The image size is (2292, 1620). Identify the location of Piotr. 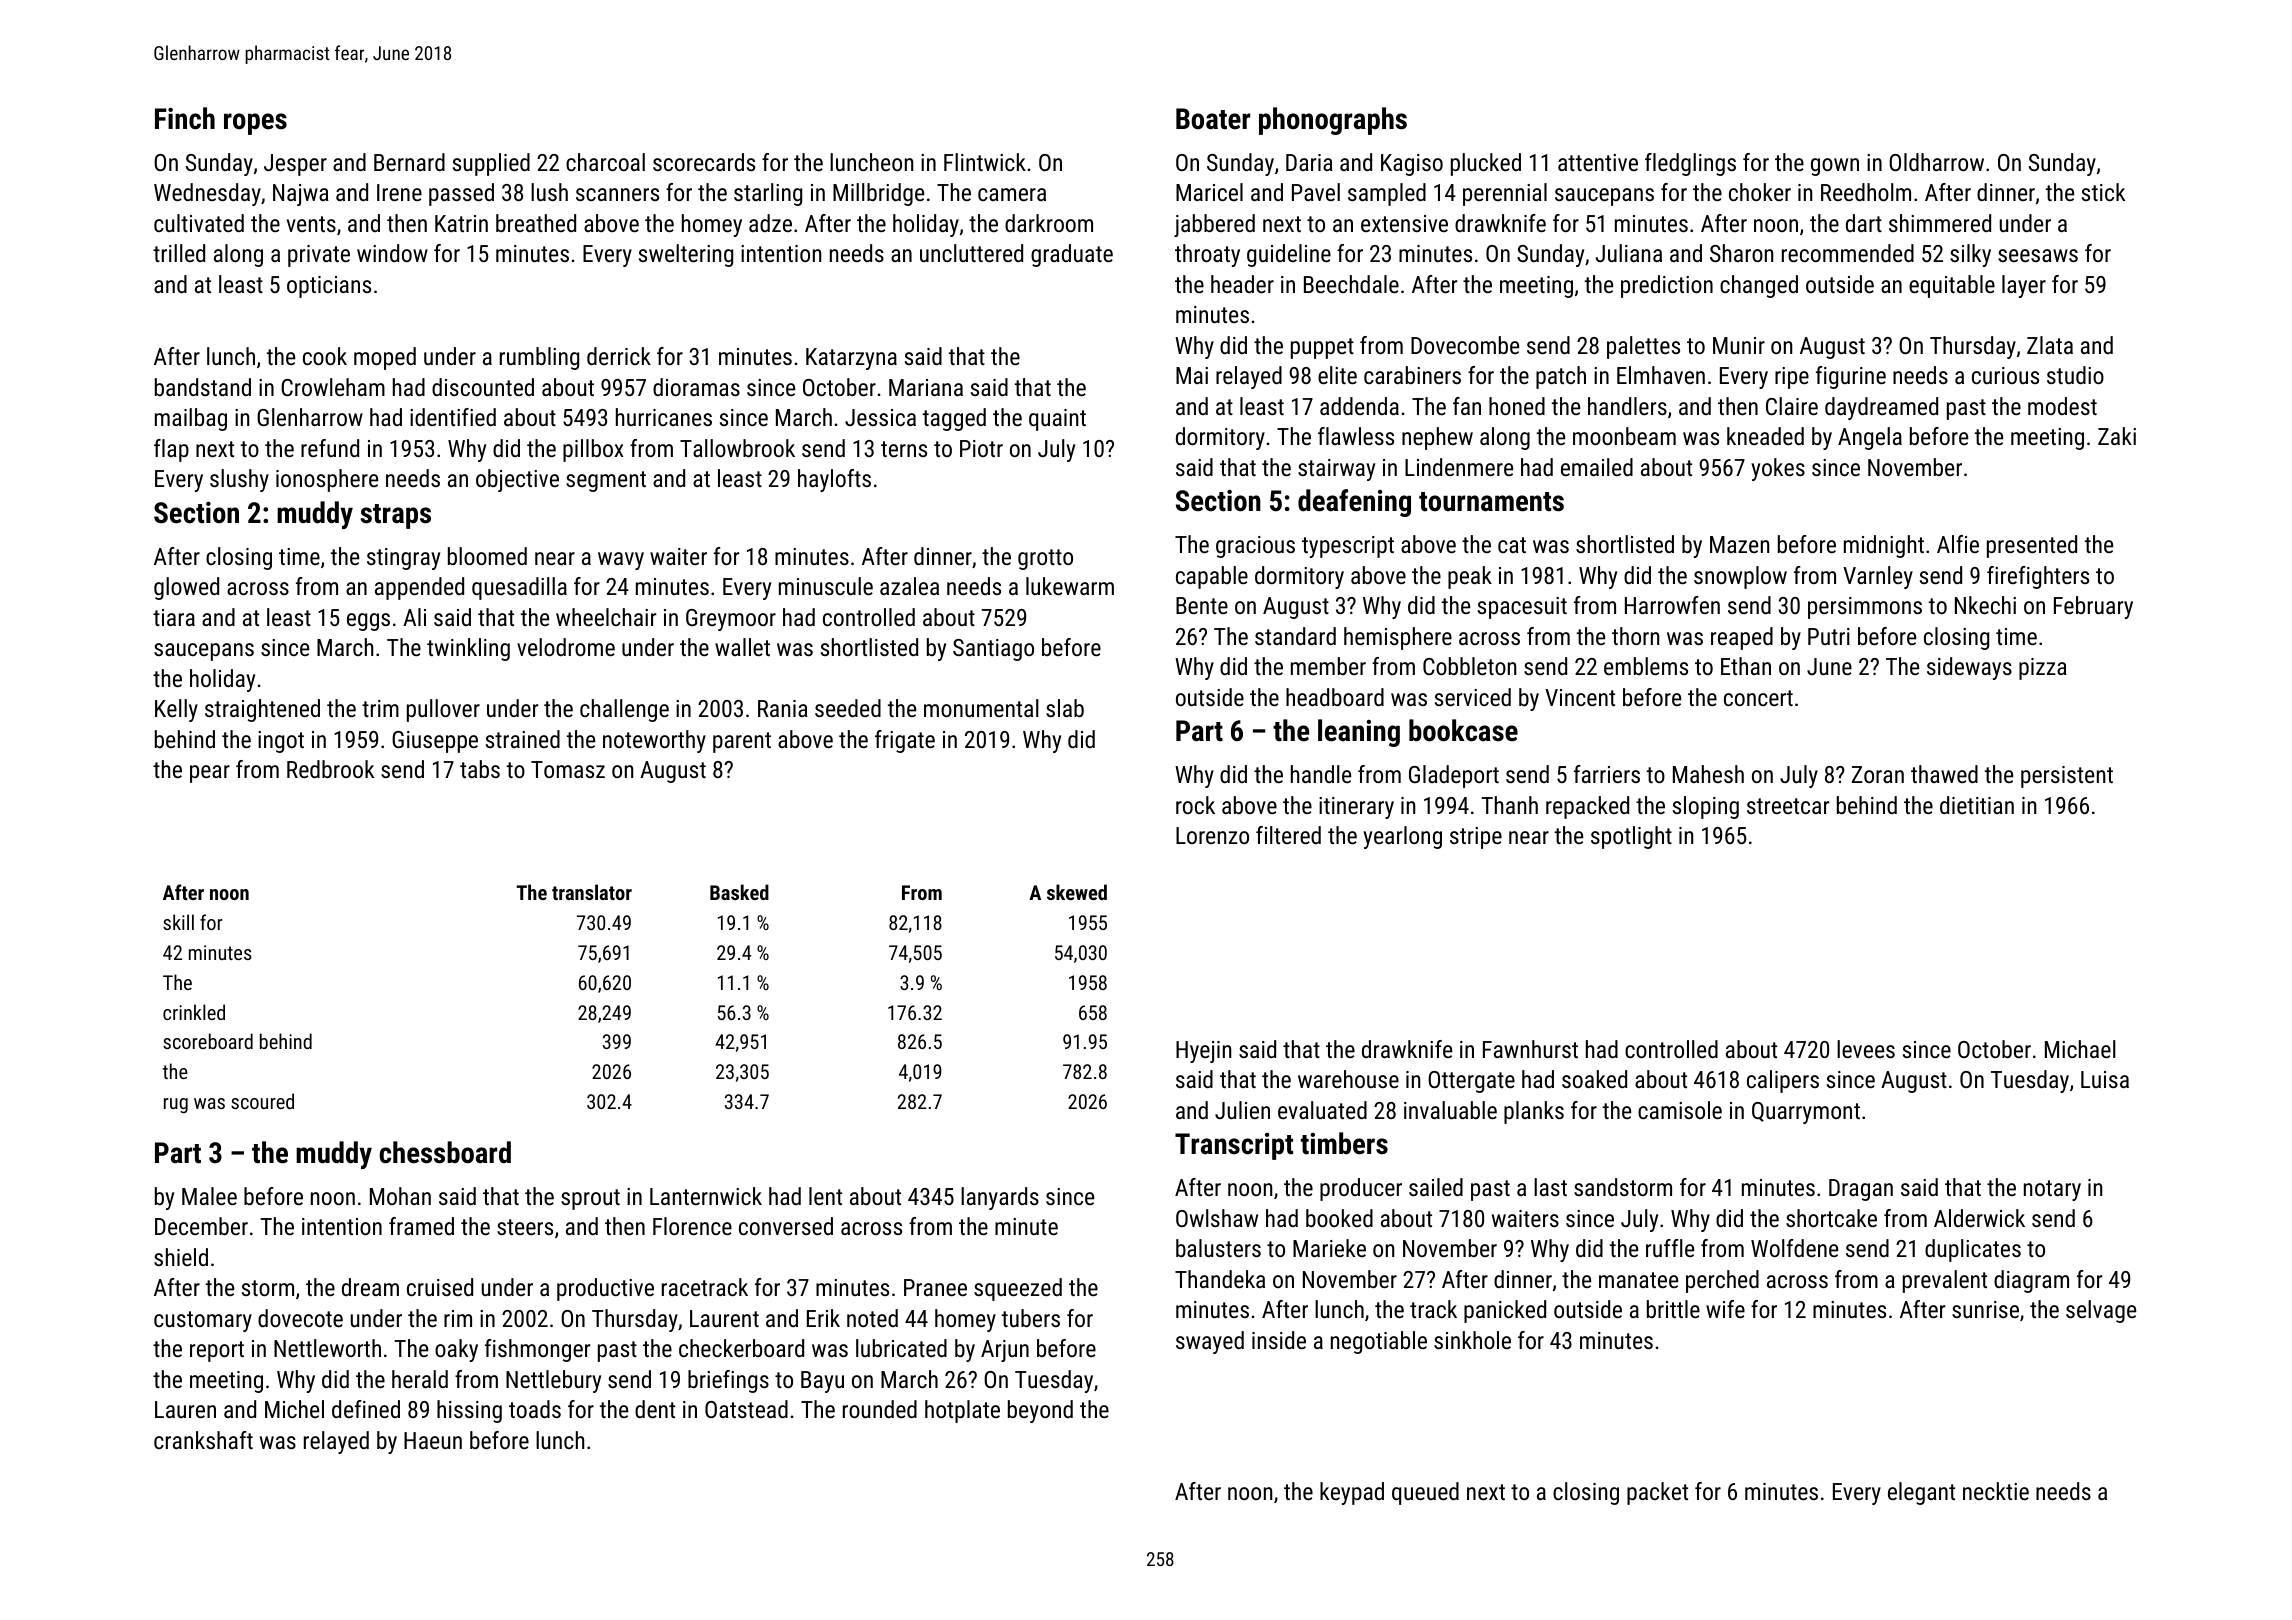
(981, 448).
